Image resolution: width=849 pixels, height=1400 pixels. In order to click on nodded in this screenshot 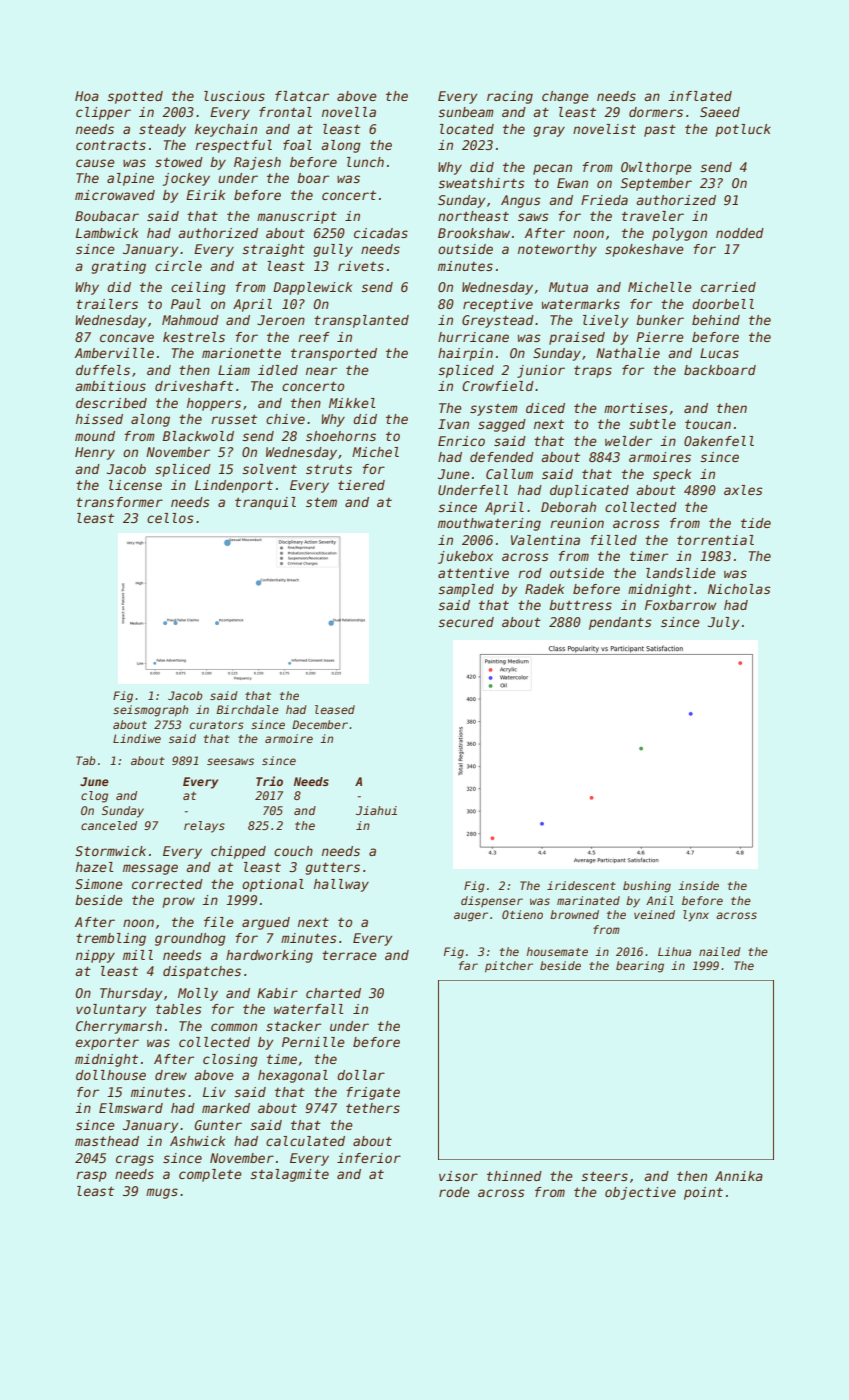, I will do `click(740, 233)`.
